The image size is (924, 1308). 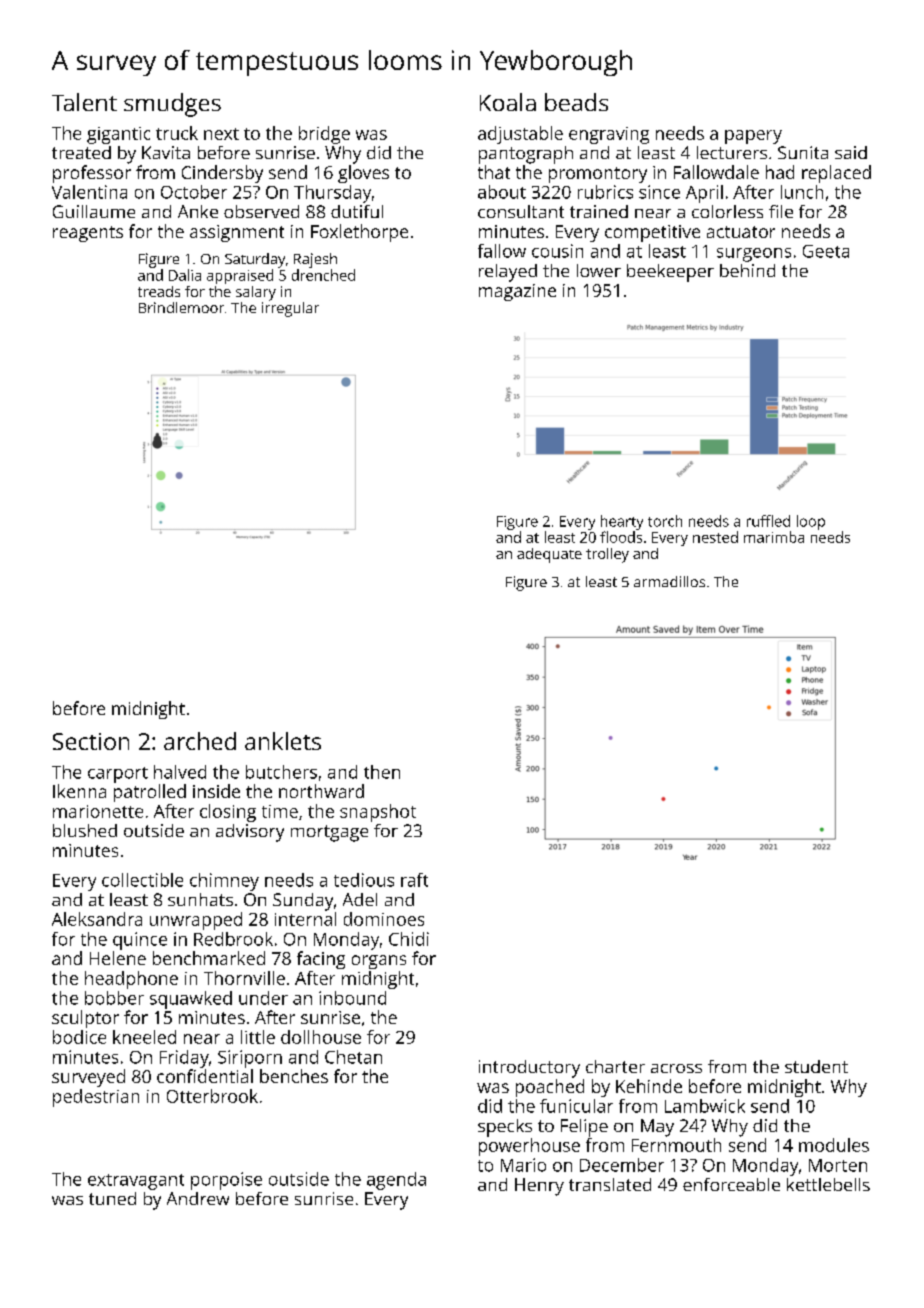 I want to click on torch, so click(x=665, y=521).
